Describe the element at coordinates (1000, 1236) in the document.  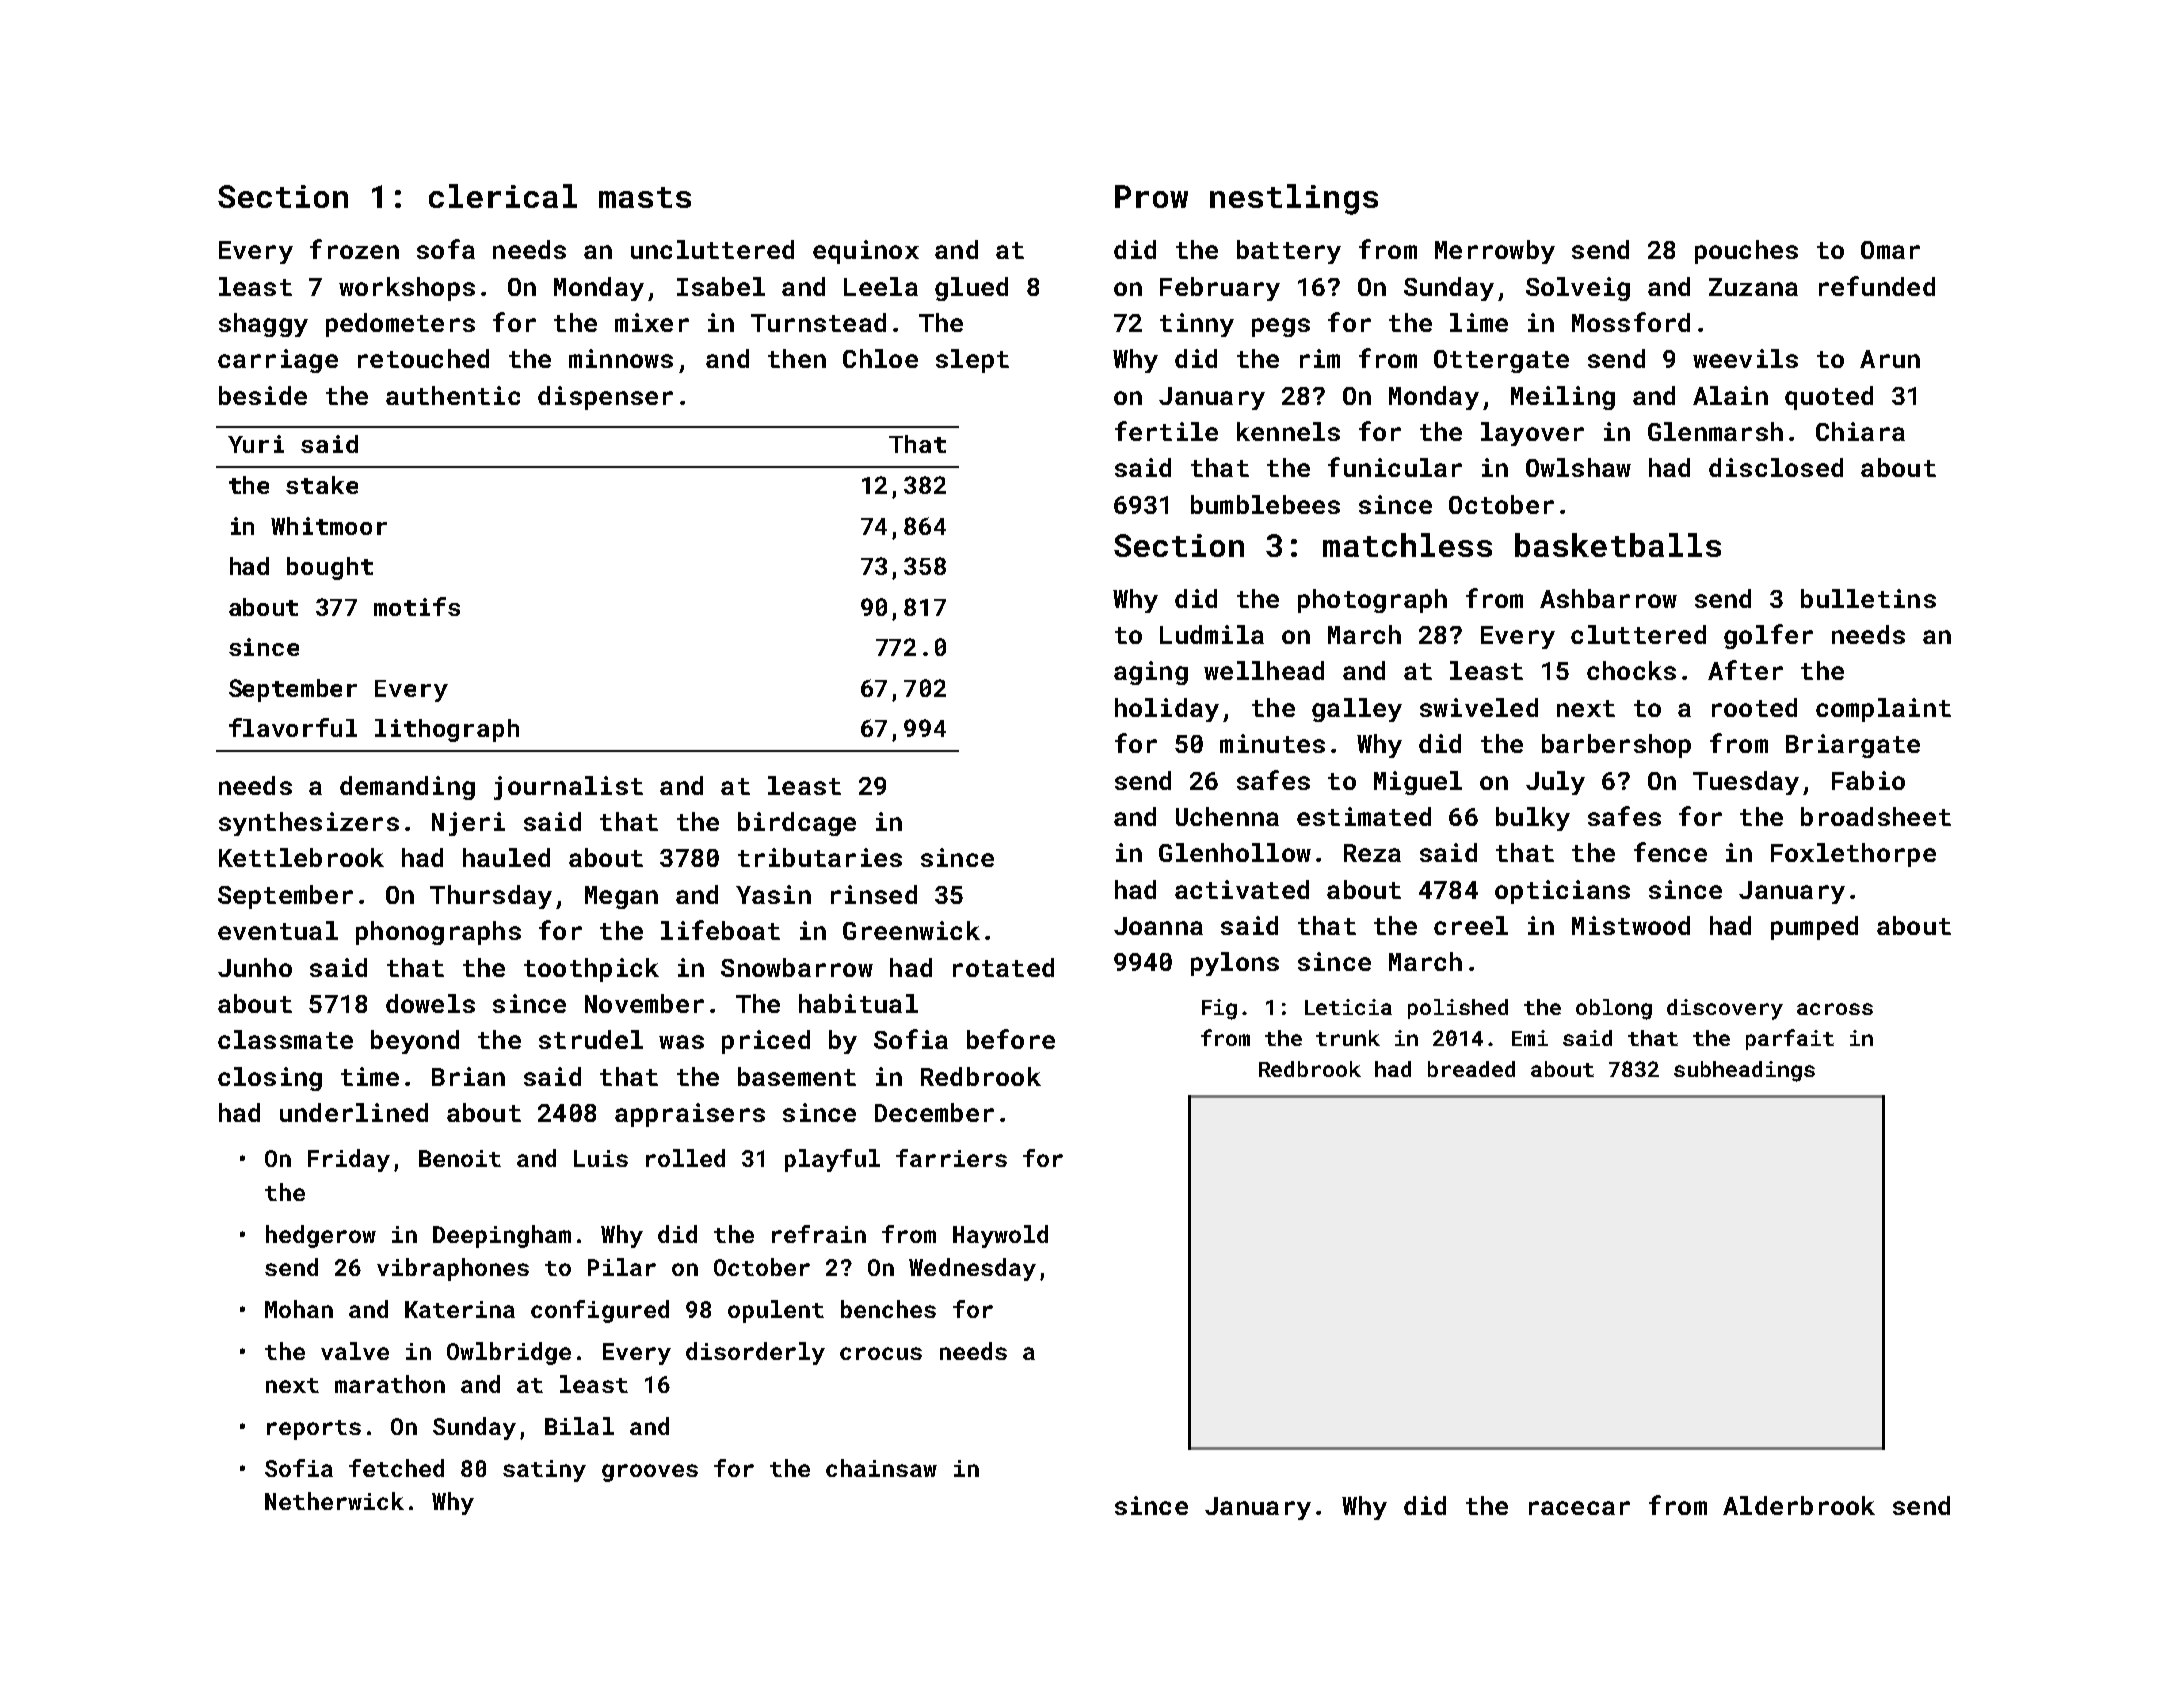
I see `Haywold` at that location.
